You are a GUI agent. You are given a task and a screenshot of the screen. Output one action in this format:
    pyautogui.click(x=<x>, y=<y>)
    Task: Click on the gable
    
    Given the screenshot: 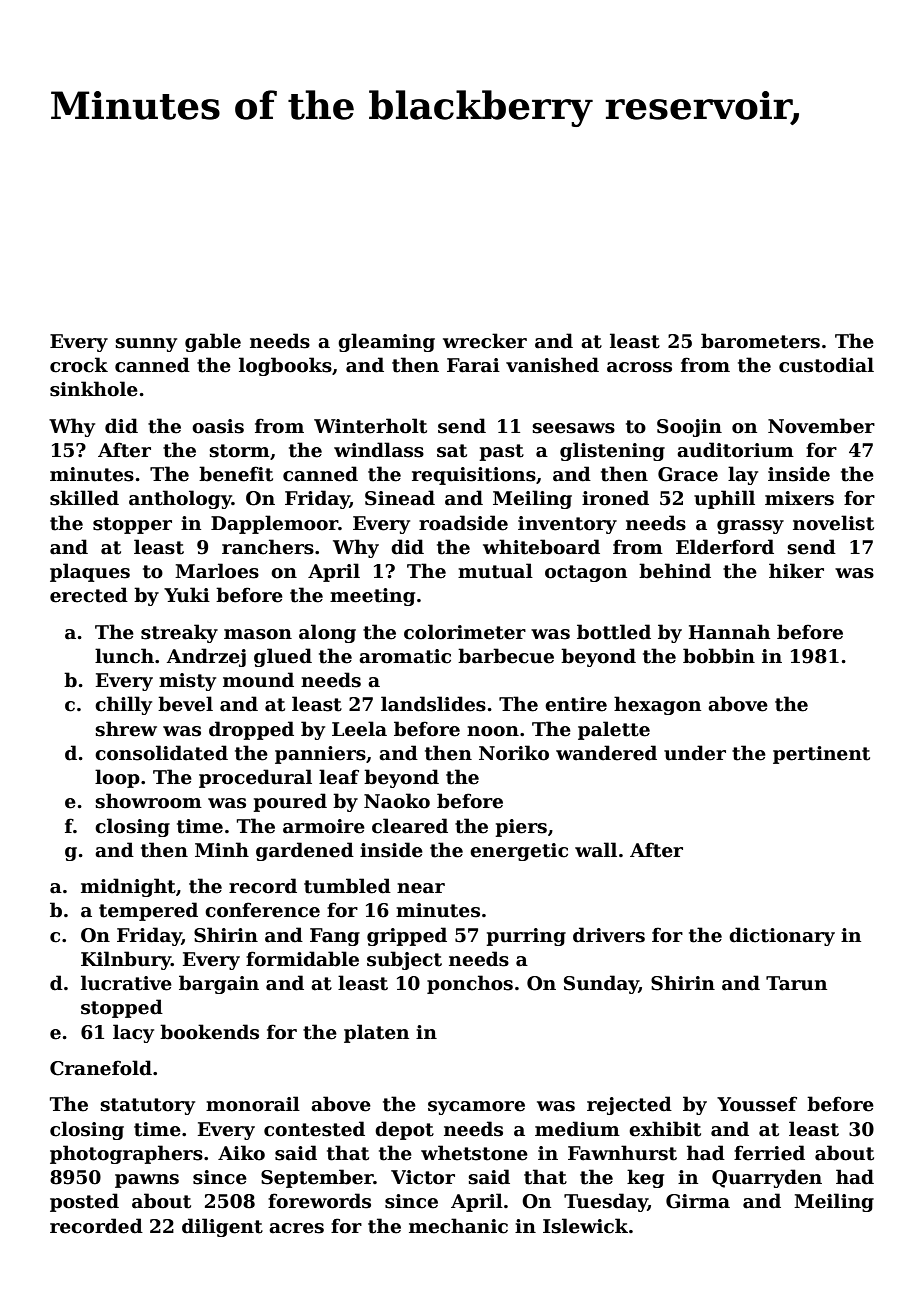 What is the action you would take?
    pyautogui.click(x=213, y=342)
